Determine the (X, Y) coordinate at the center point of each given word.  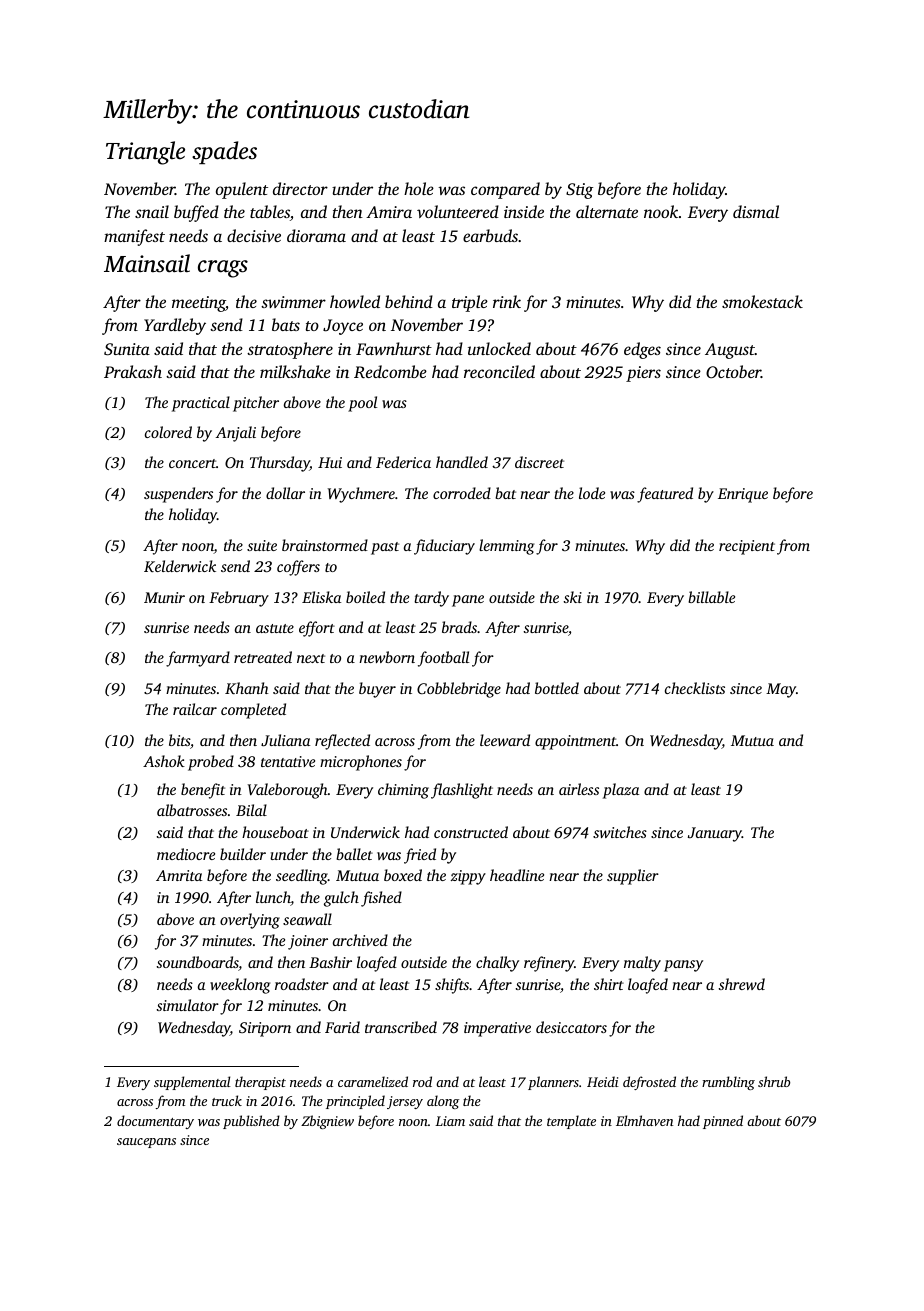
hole (419, 188)
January (715, 834)
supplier (633, 877)
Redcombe (390, 372)
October (733, 371)
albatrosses (192, 810)
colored (168, 432)
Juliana (285, 740)
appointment (575, 742)
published (251, 1122)
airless (579, 789)
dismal (756, 211)
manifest (134, 237)
